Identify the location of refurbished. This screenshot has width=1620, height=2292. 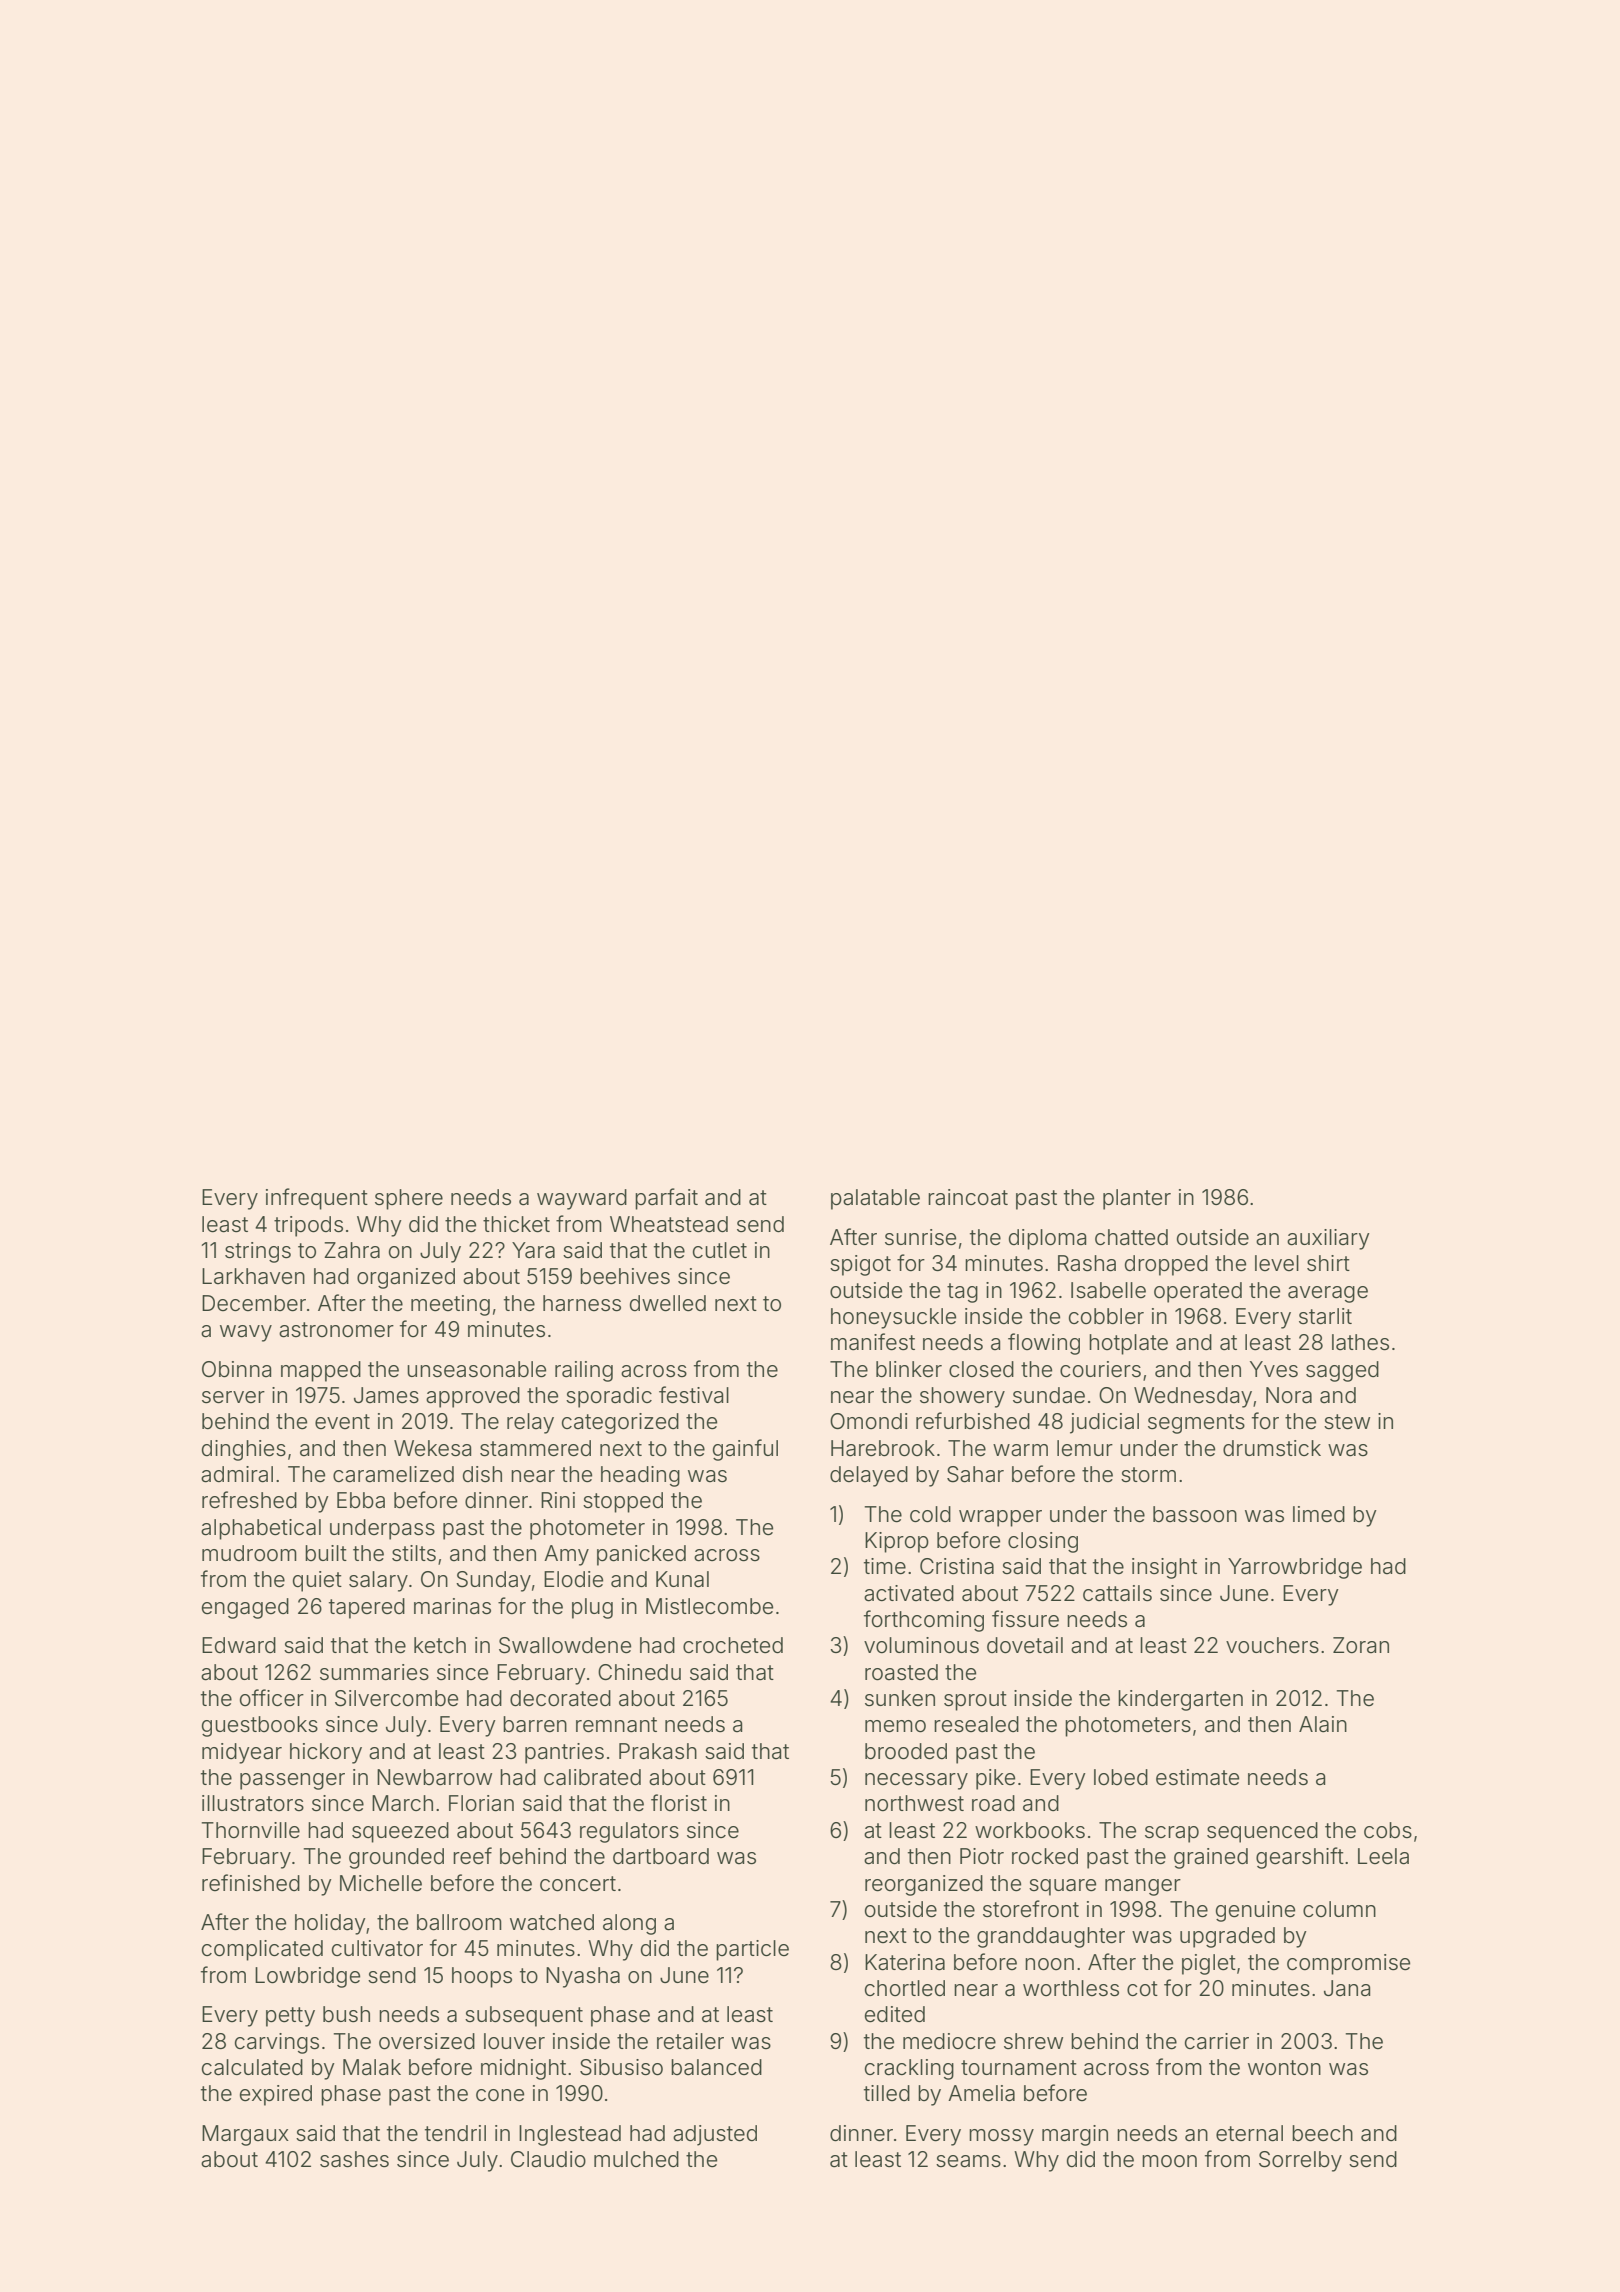
(973, 1420).
